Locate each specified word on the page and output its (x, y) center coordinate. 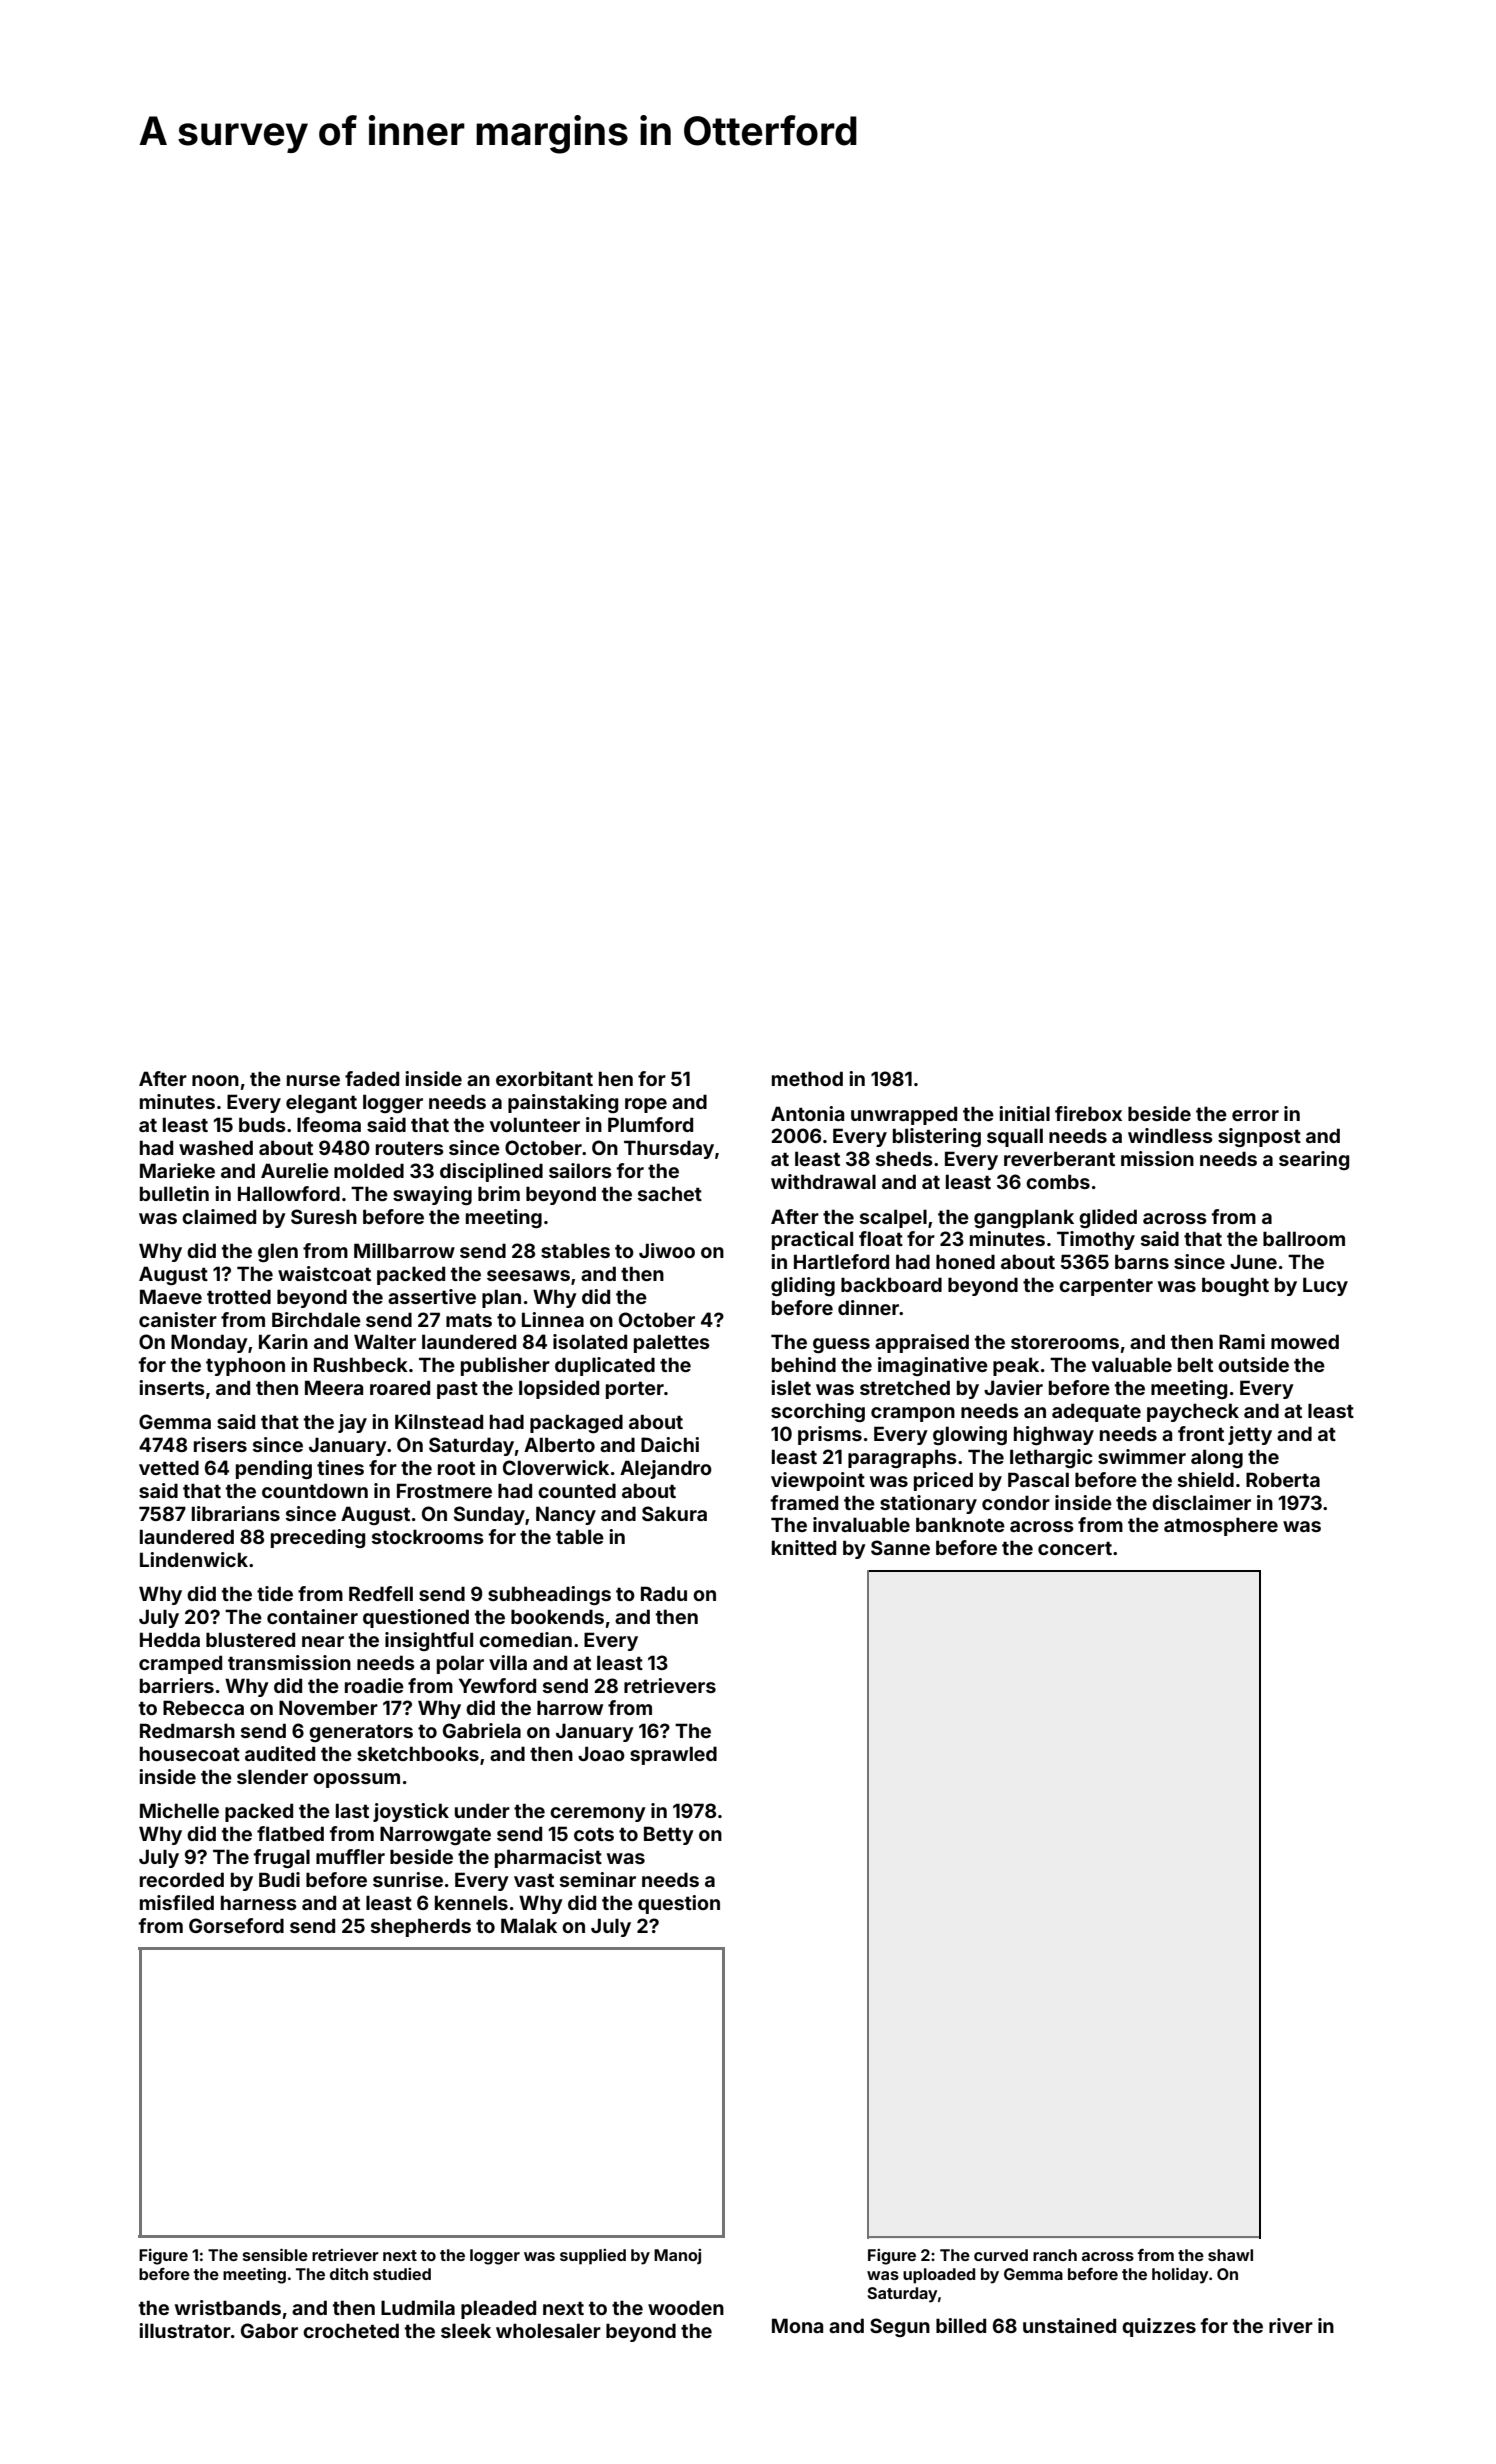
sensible (275, 2254)
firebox (1088, 1113)
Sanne (900, 1547)
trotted (239, 1296)
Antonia (807, 1113)
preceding (318, 1538)
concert (1075, 1548)
